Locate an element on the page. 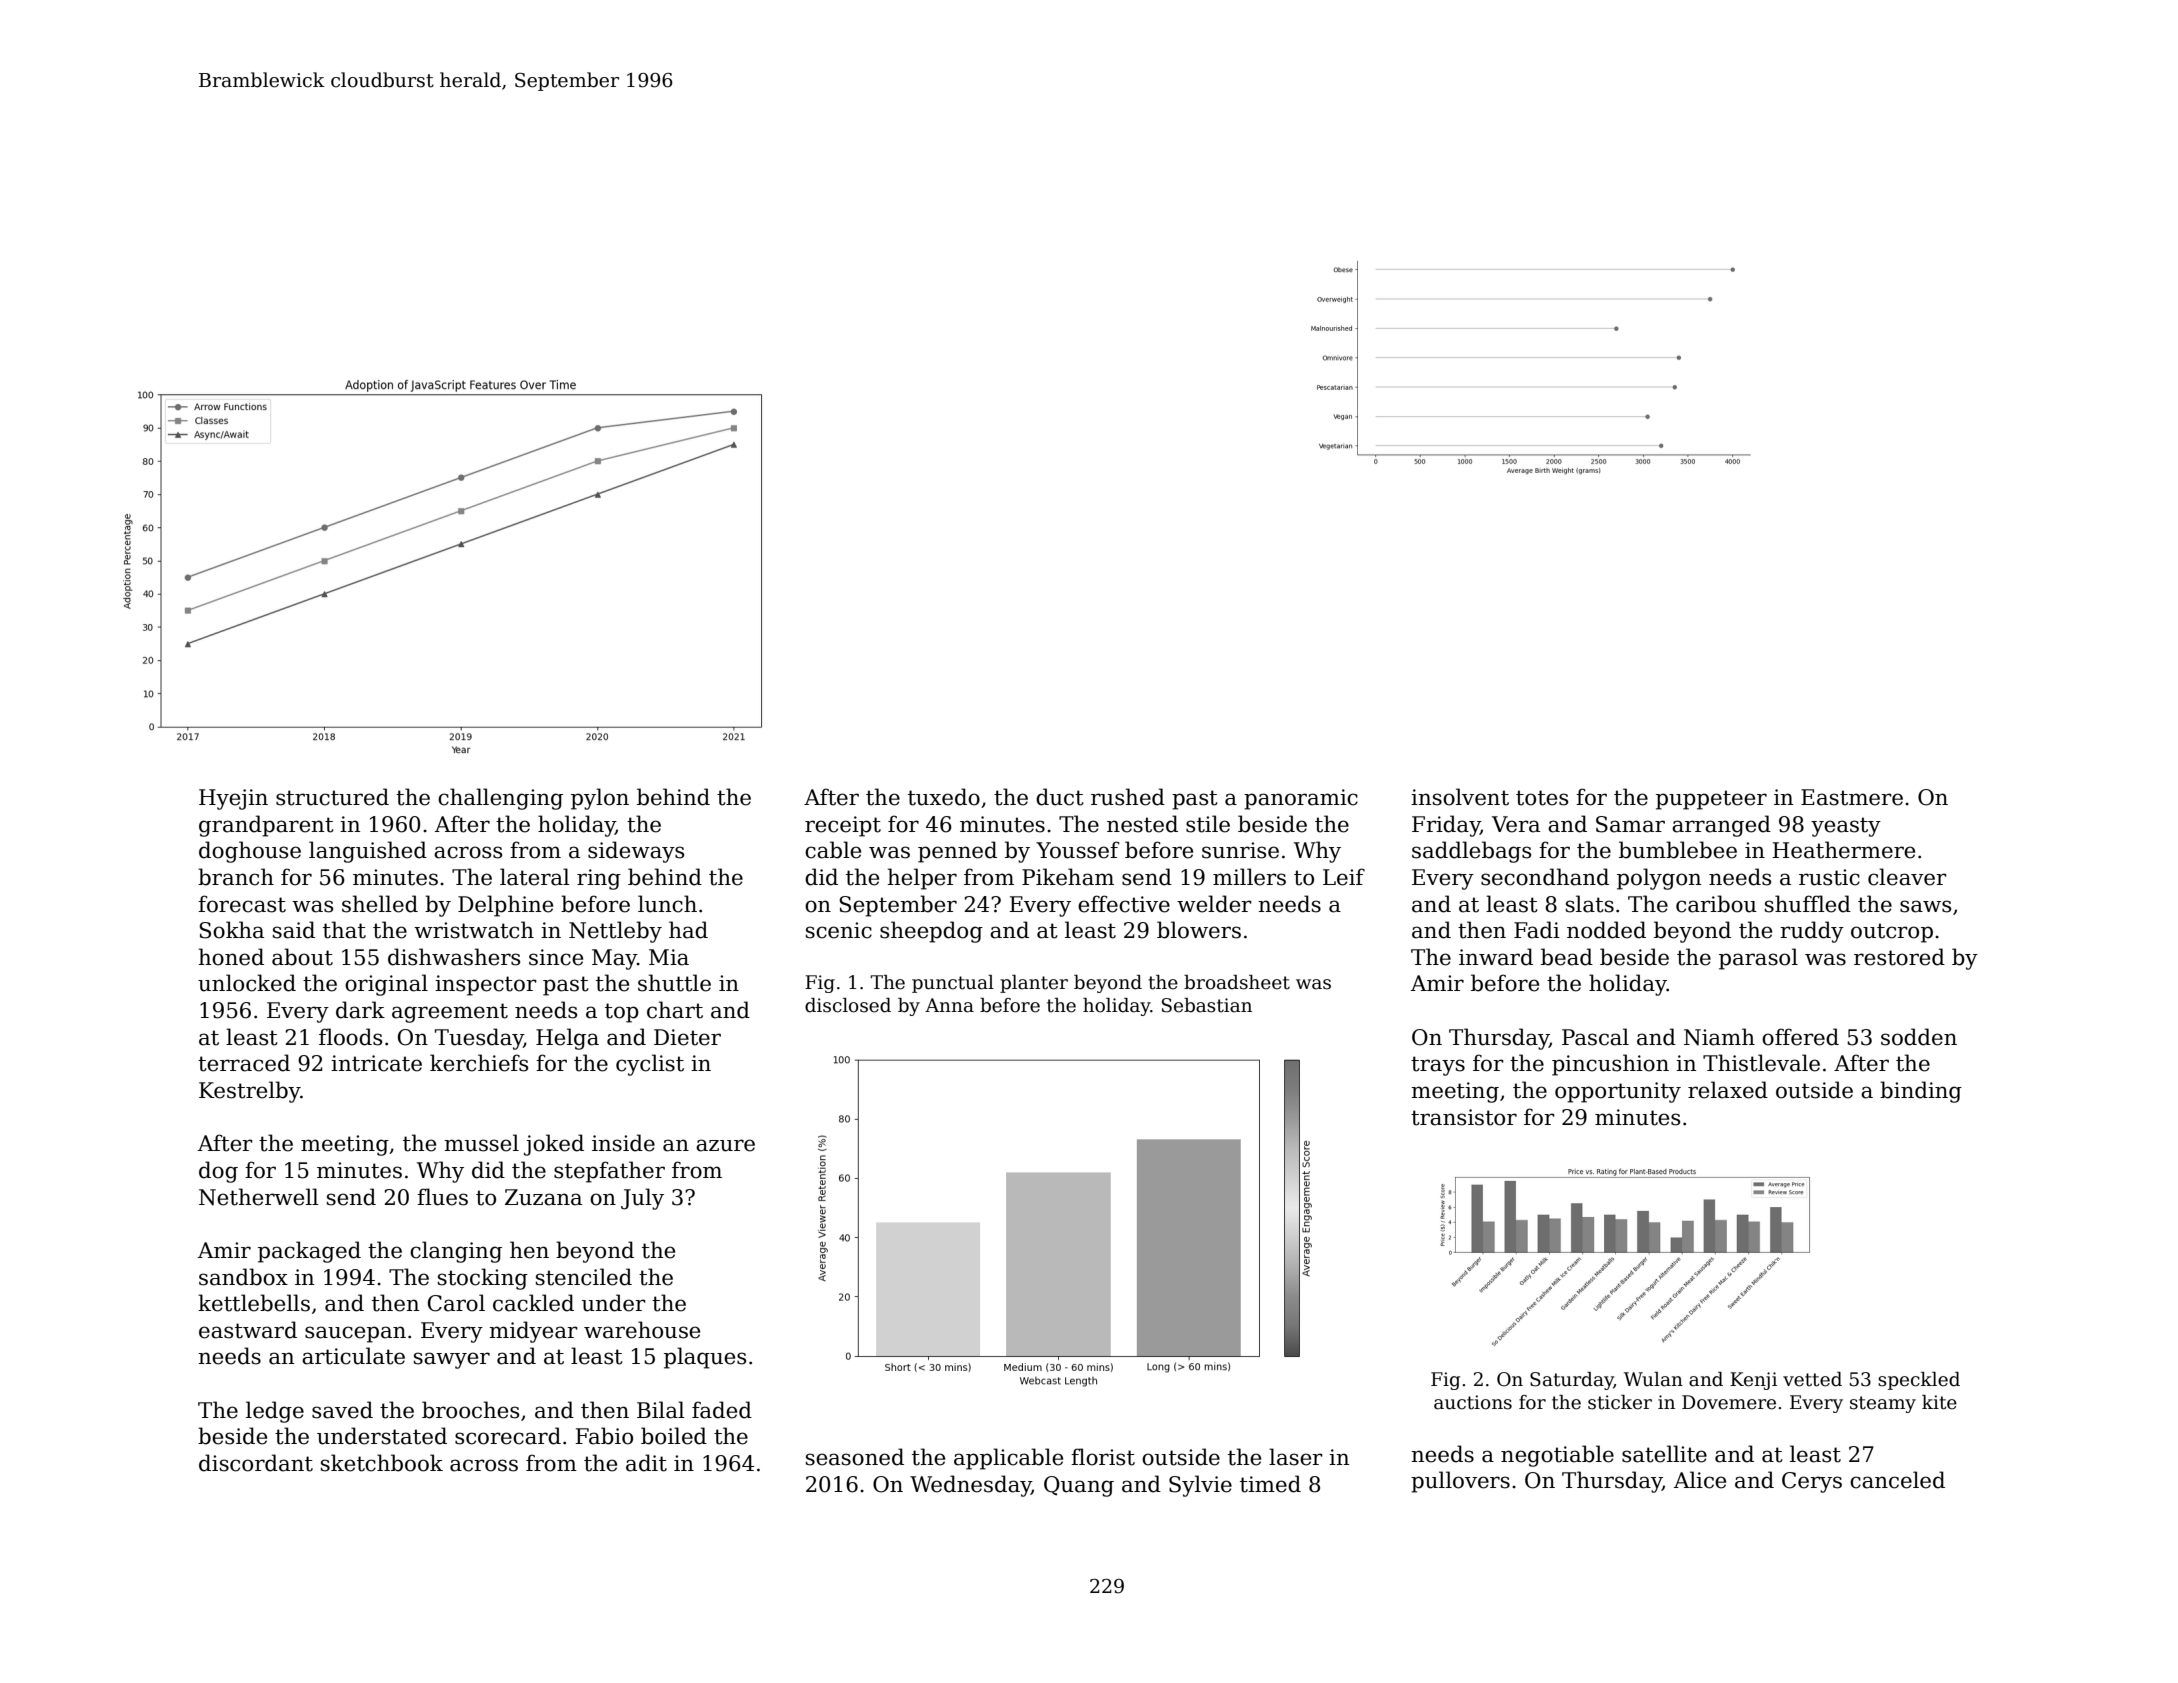 This page has height=1683, width=2178. Quang is located at coordinates (1079, 1486).
